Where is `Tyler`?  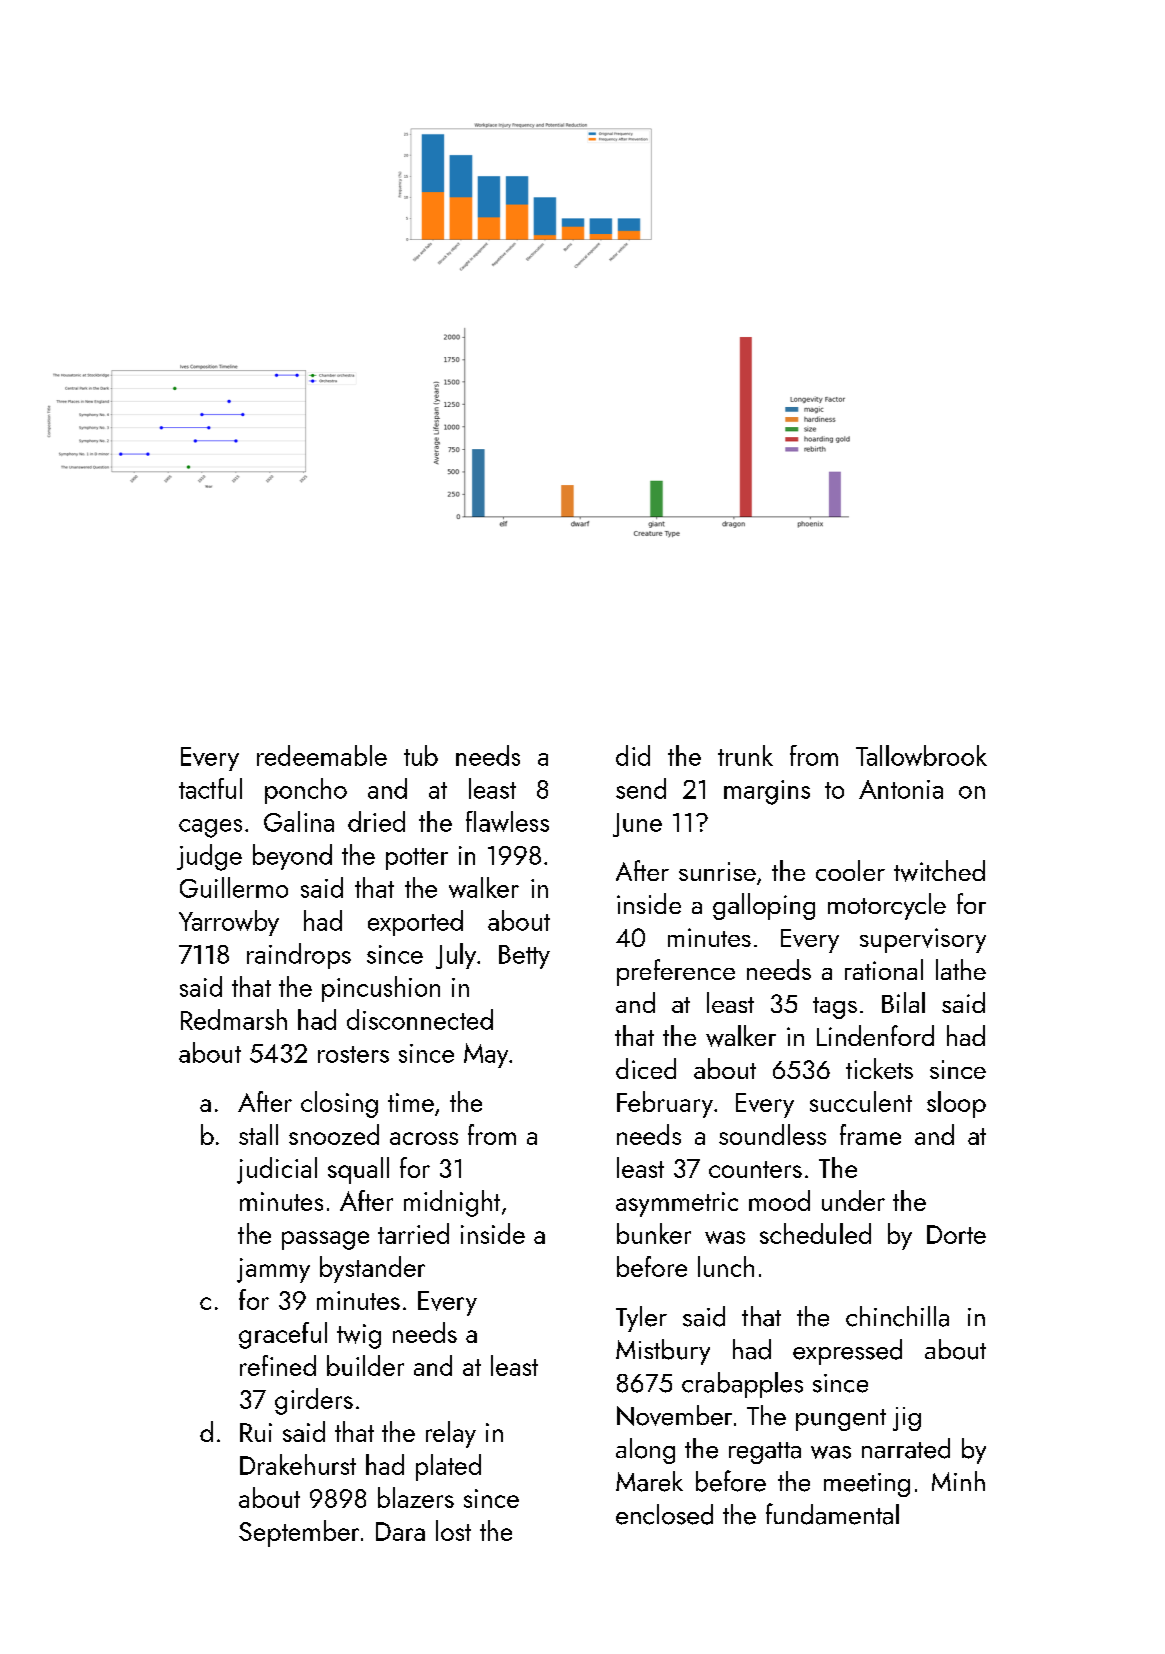 Tyler is located at coordinates (641, 1319).
